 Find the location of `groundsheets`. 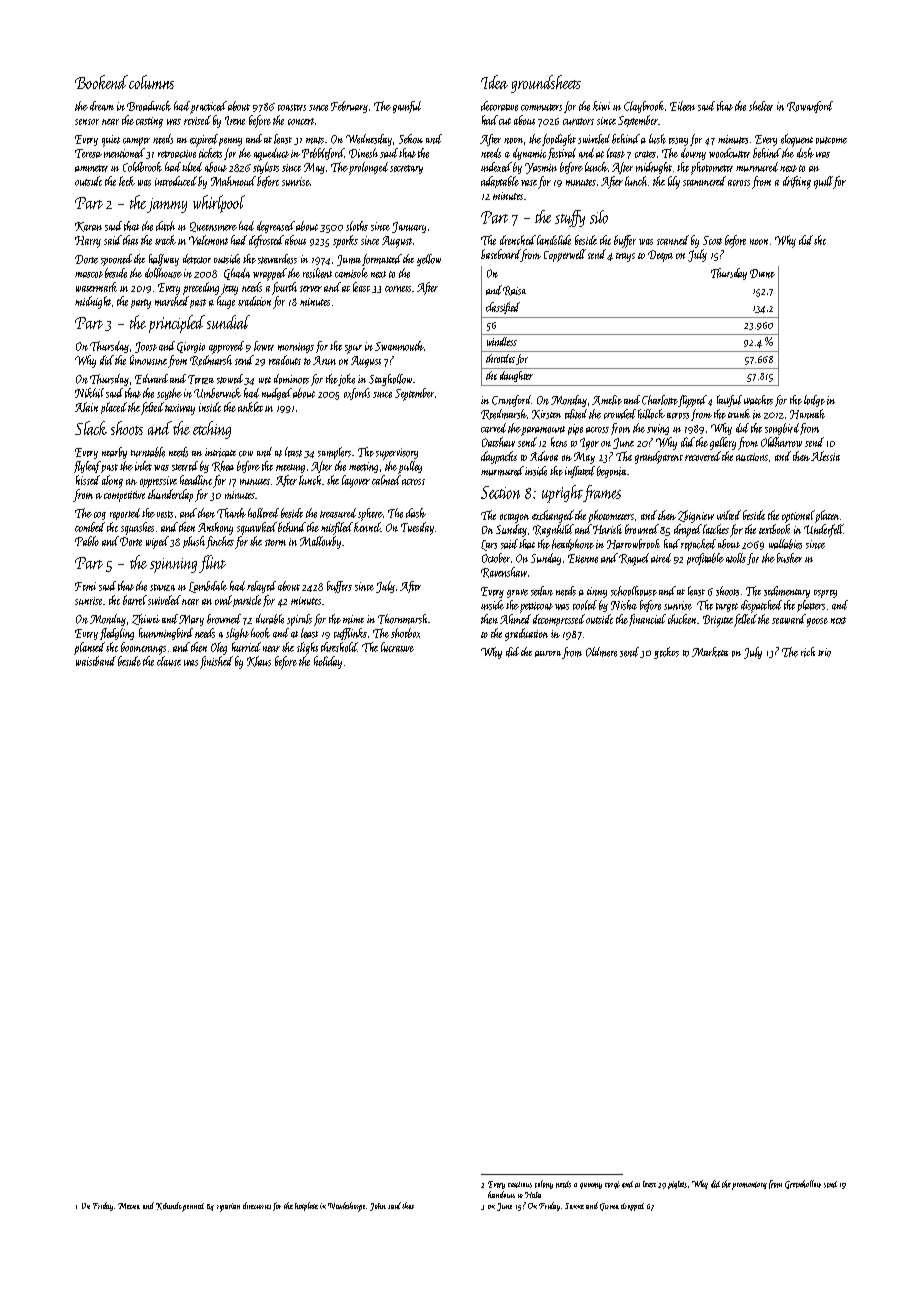

groundsheets is located at coordinates (546, 84).
